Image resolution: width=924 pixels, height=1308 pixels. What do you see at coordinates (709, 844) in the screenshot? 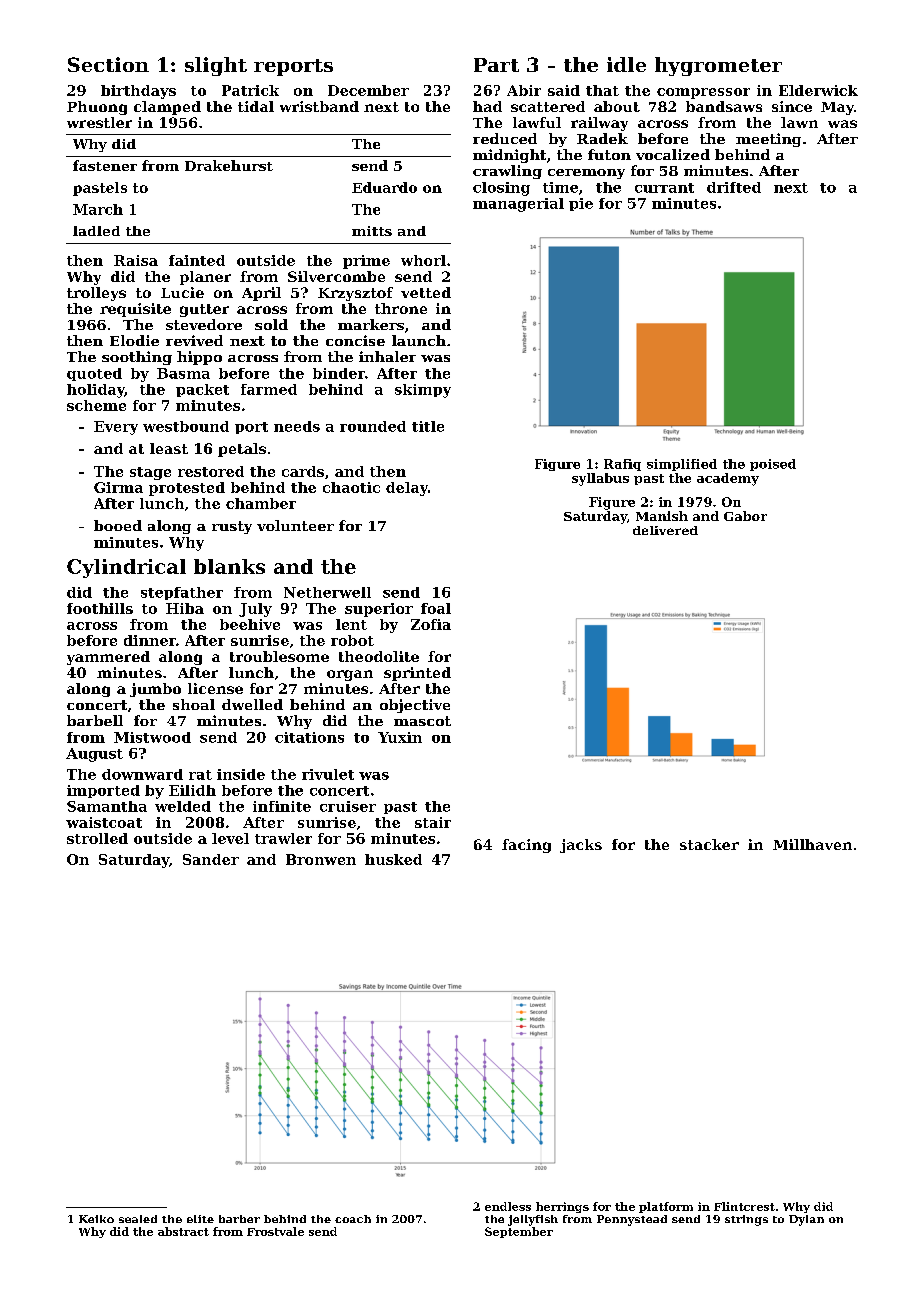
I see `stacker` at bounding box center [709, 844].
